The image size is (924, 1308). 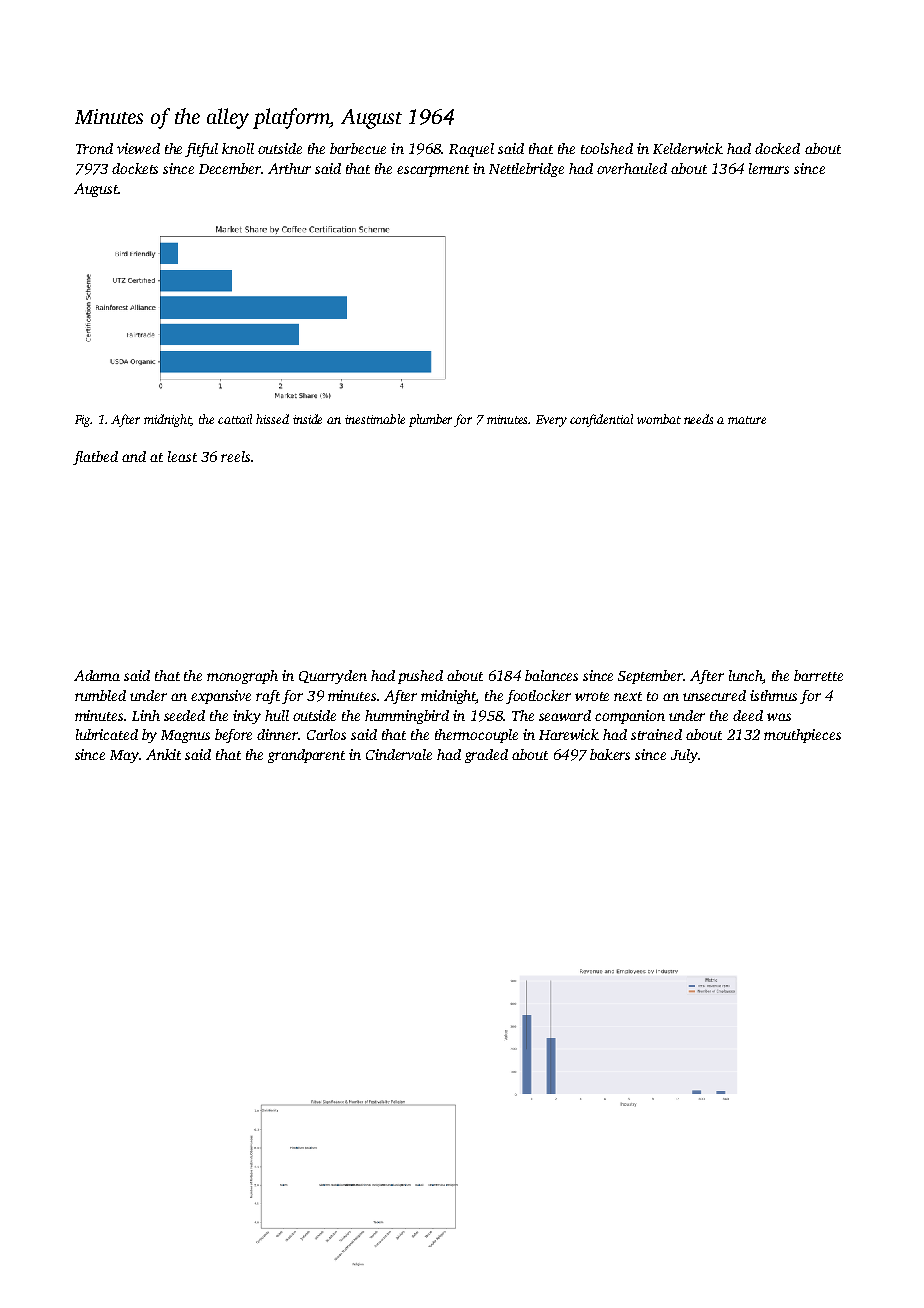 I want to click on lunch, so click(x=746, y=677).
